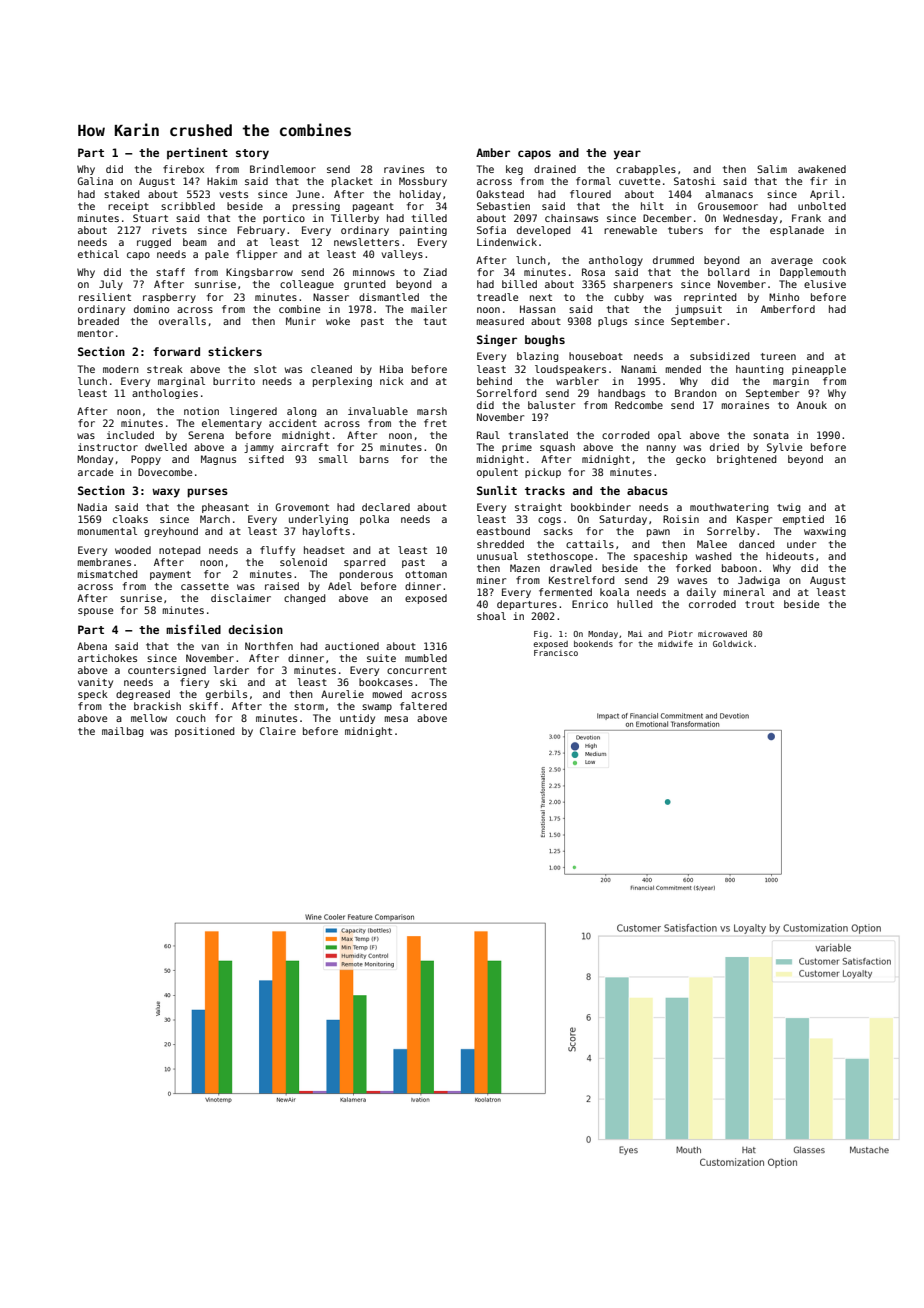 This document has width=924, height=1308. I want to click on average, so click(792, 262).
